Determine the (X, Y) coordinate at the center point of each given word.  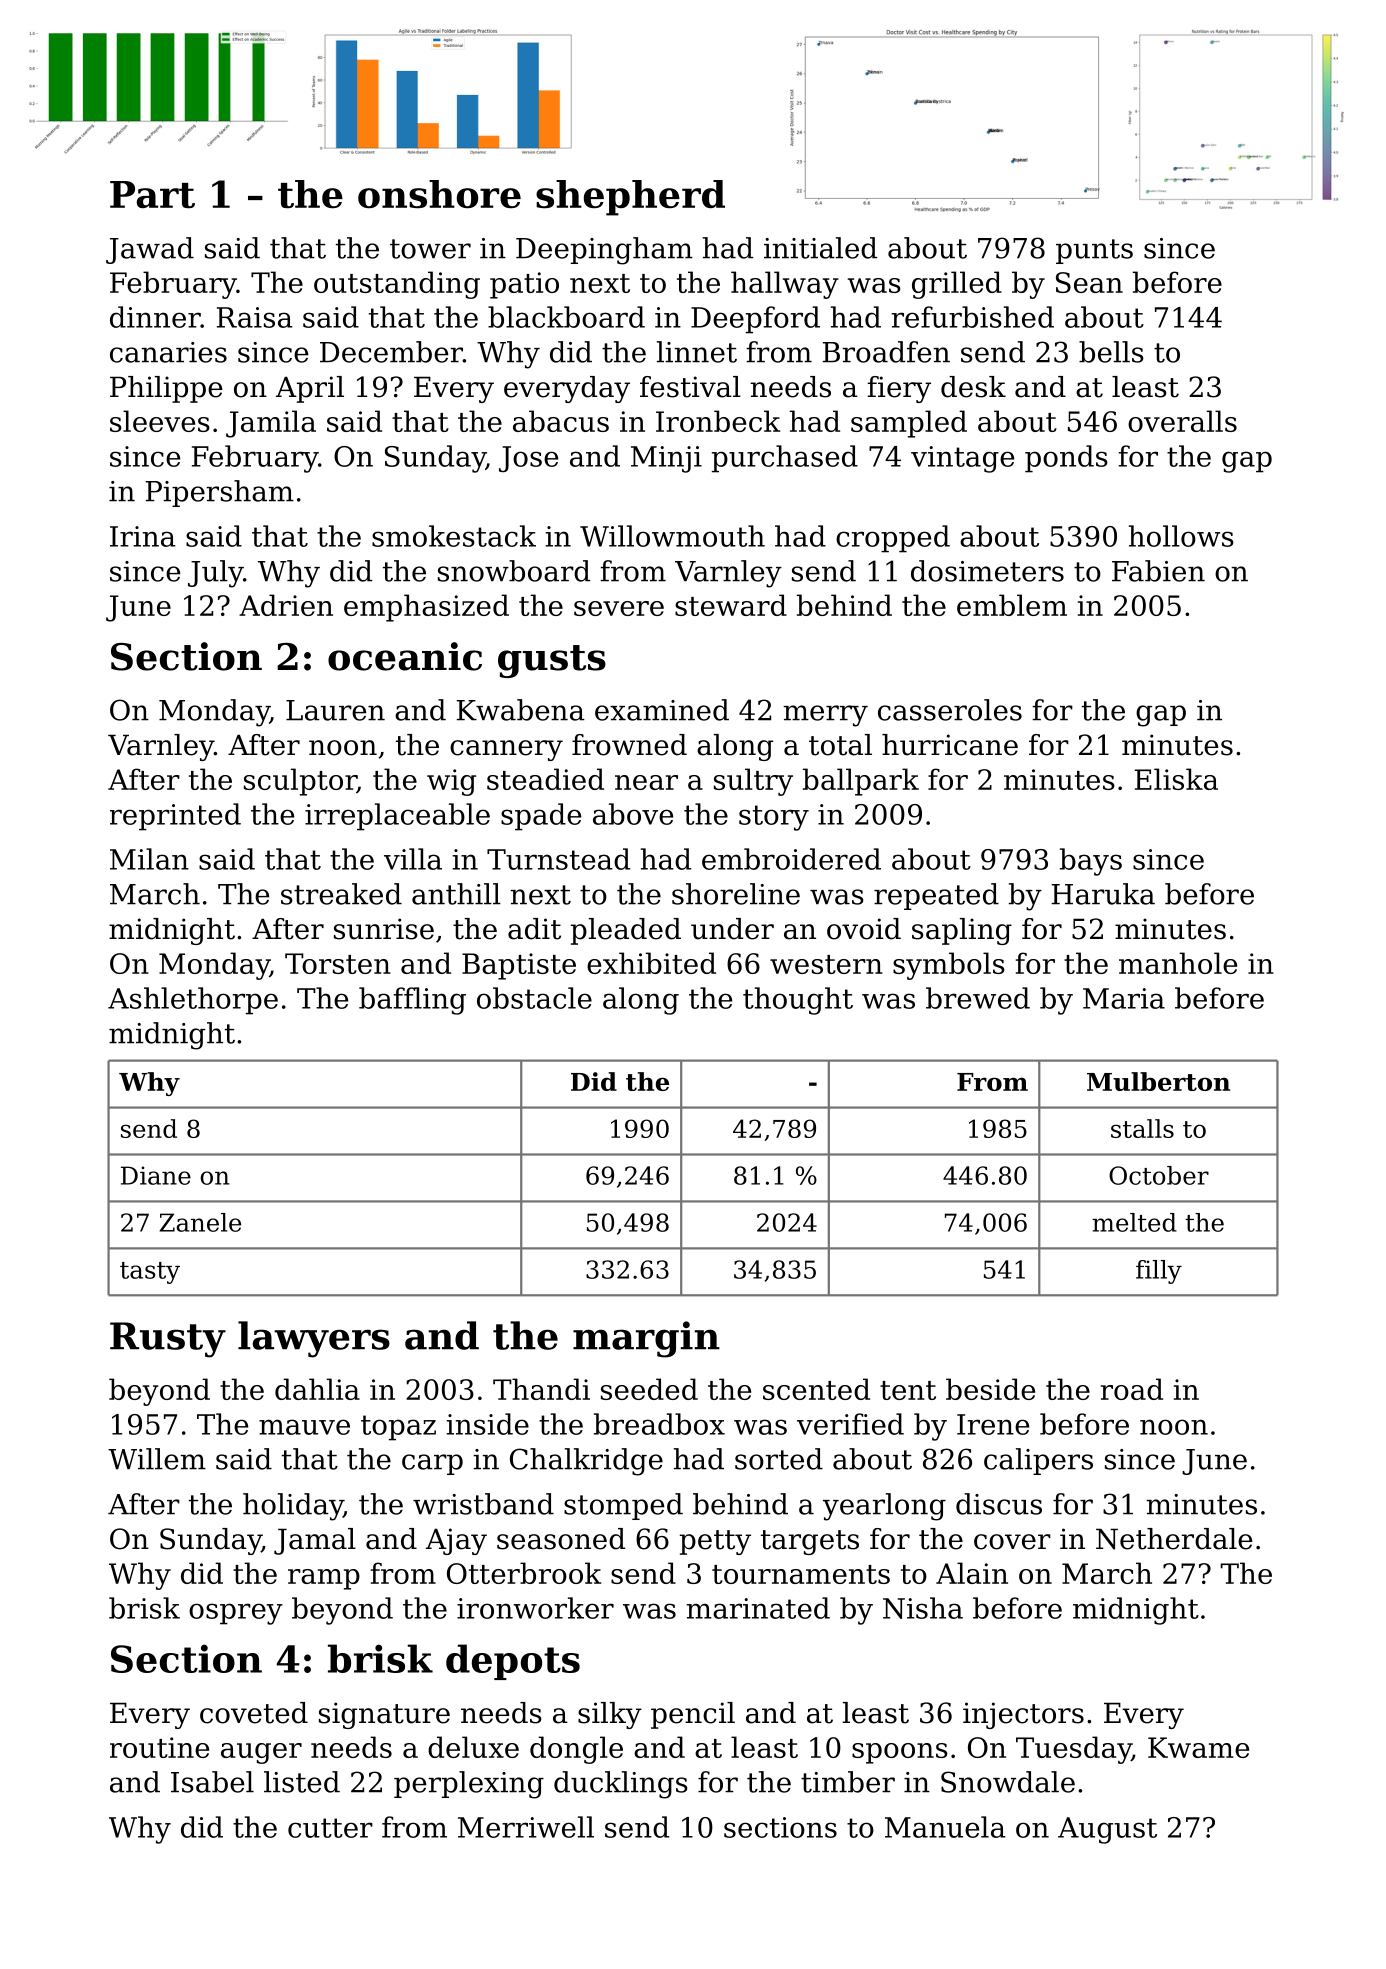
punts (1094, 251)
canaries (168, 352)
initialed (820, 248)
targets (810, 1542)
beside (990, 1389)
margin (646, 1339)
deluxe (473, 1747)
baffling (412, 1001)
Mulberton (1158, 1081)
